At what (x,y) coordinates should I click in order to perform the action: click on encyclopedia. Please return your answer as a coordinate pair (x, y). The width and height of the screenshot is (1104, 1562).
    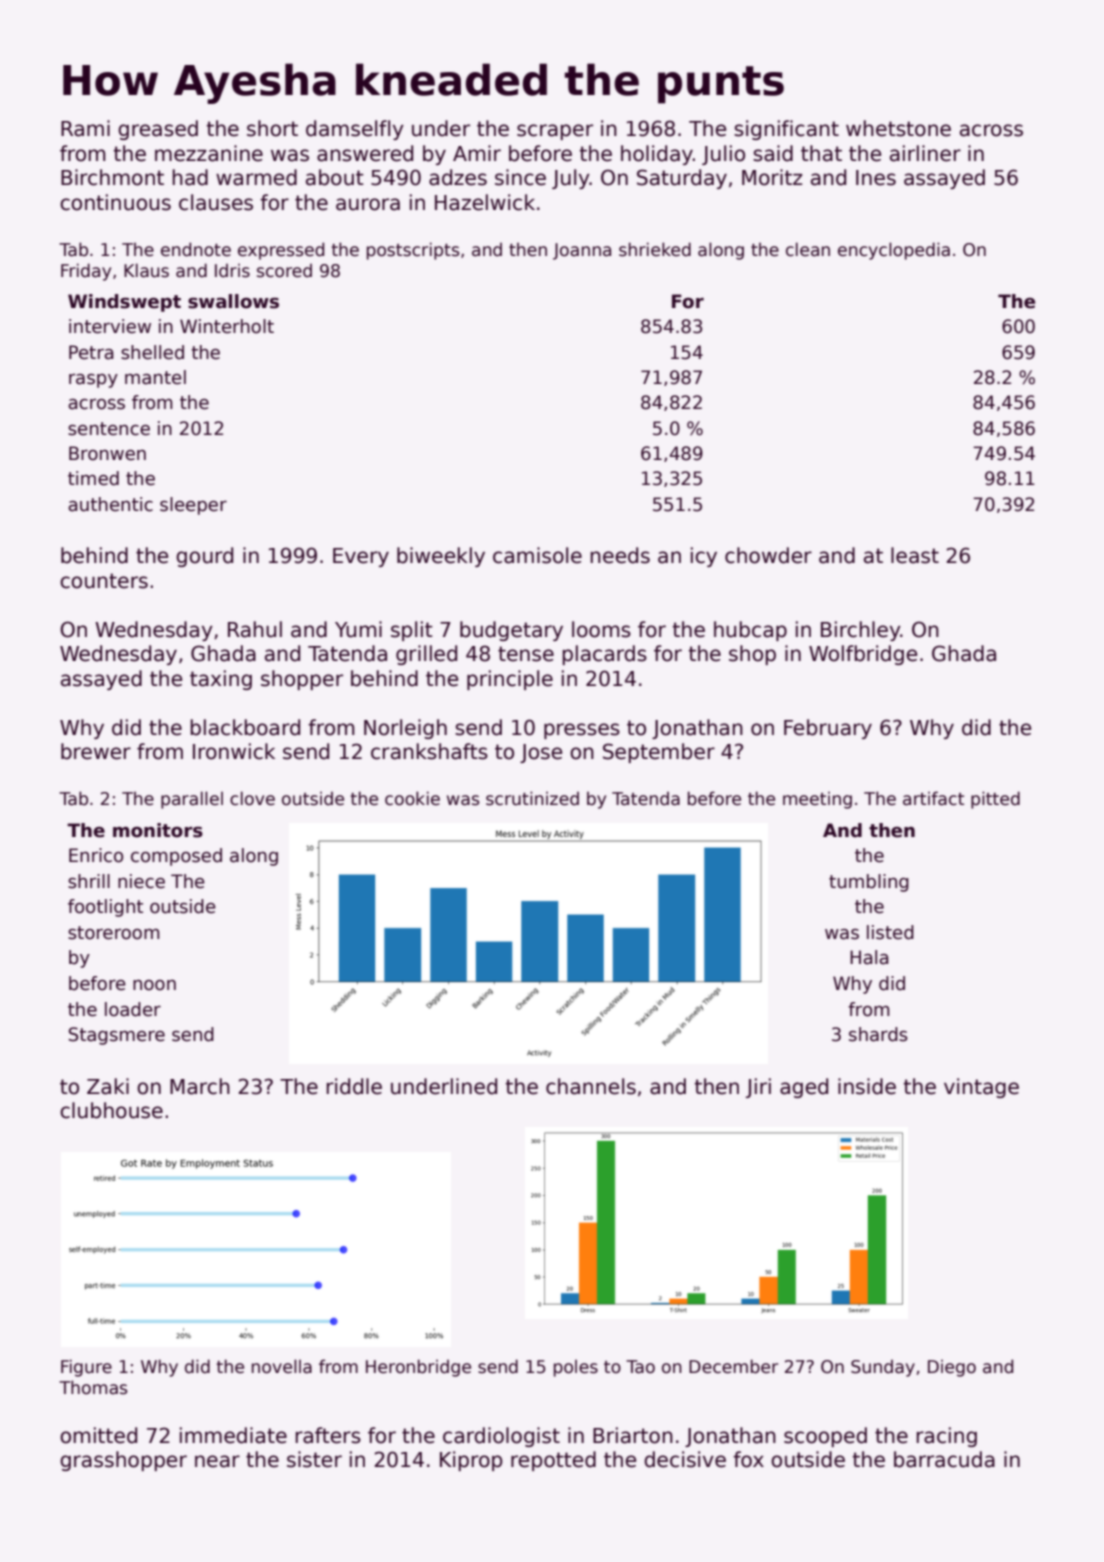
    Looking at the image, I should click on (894, 251).
